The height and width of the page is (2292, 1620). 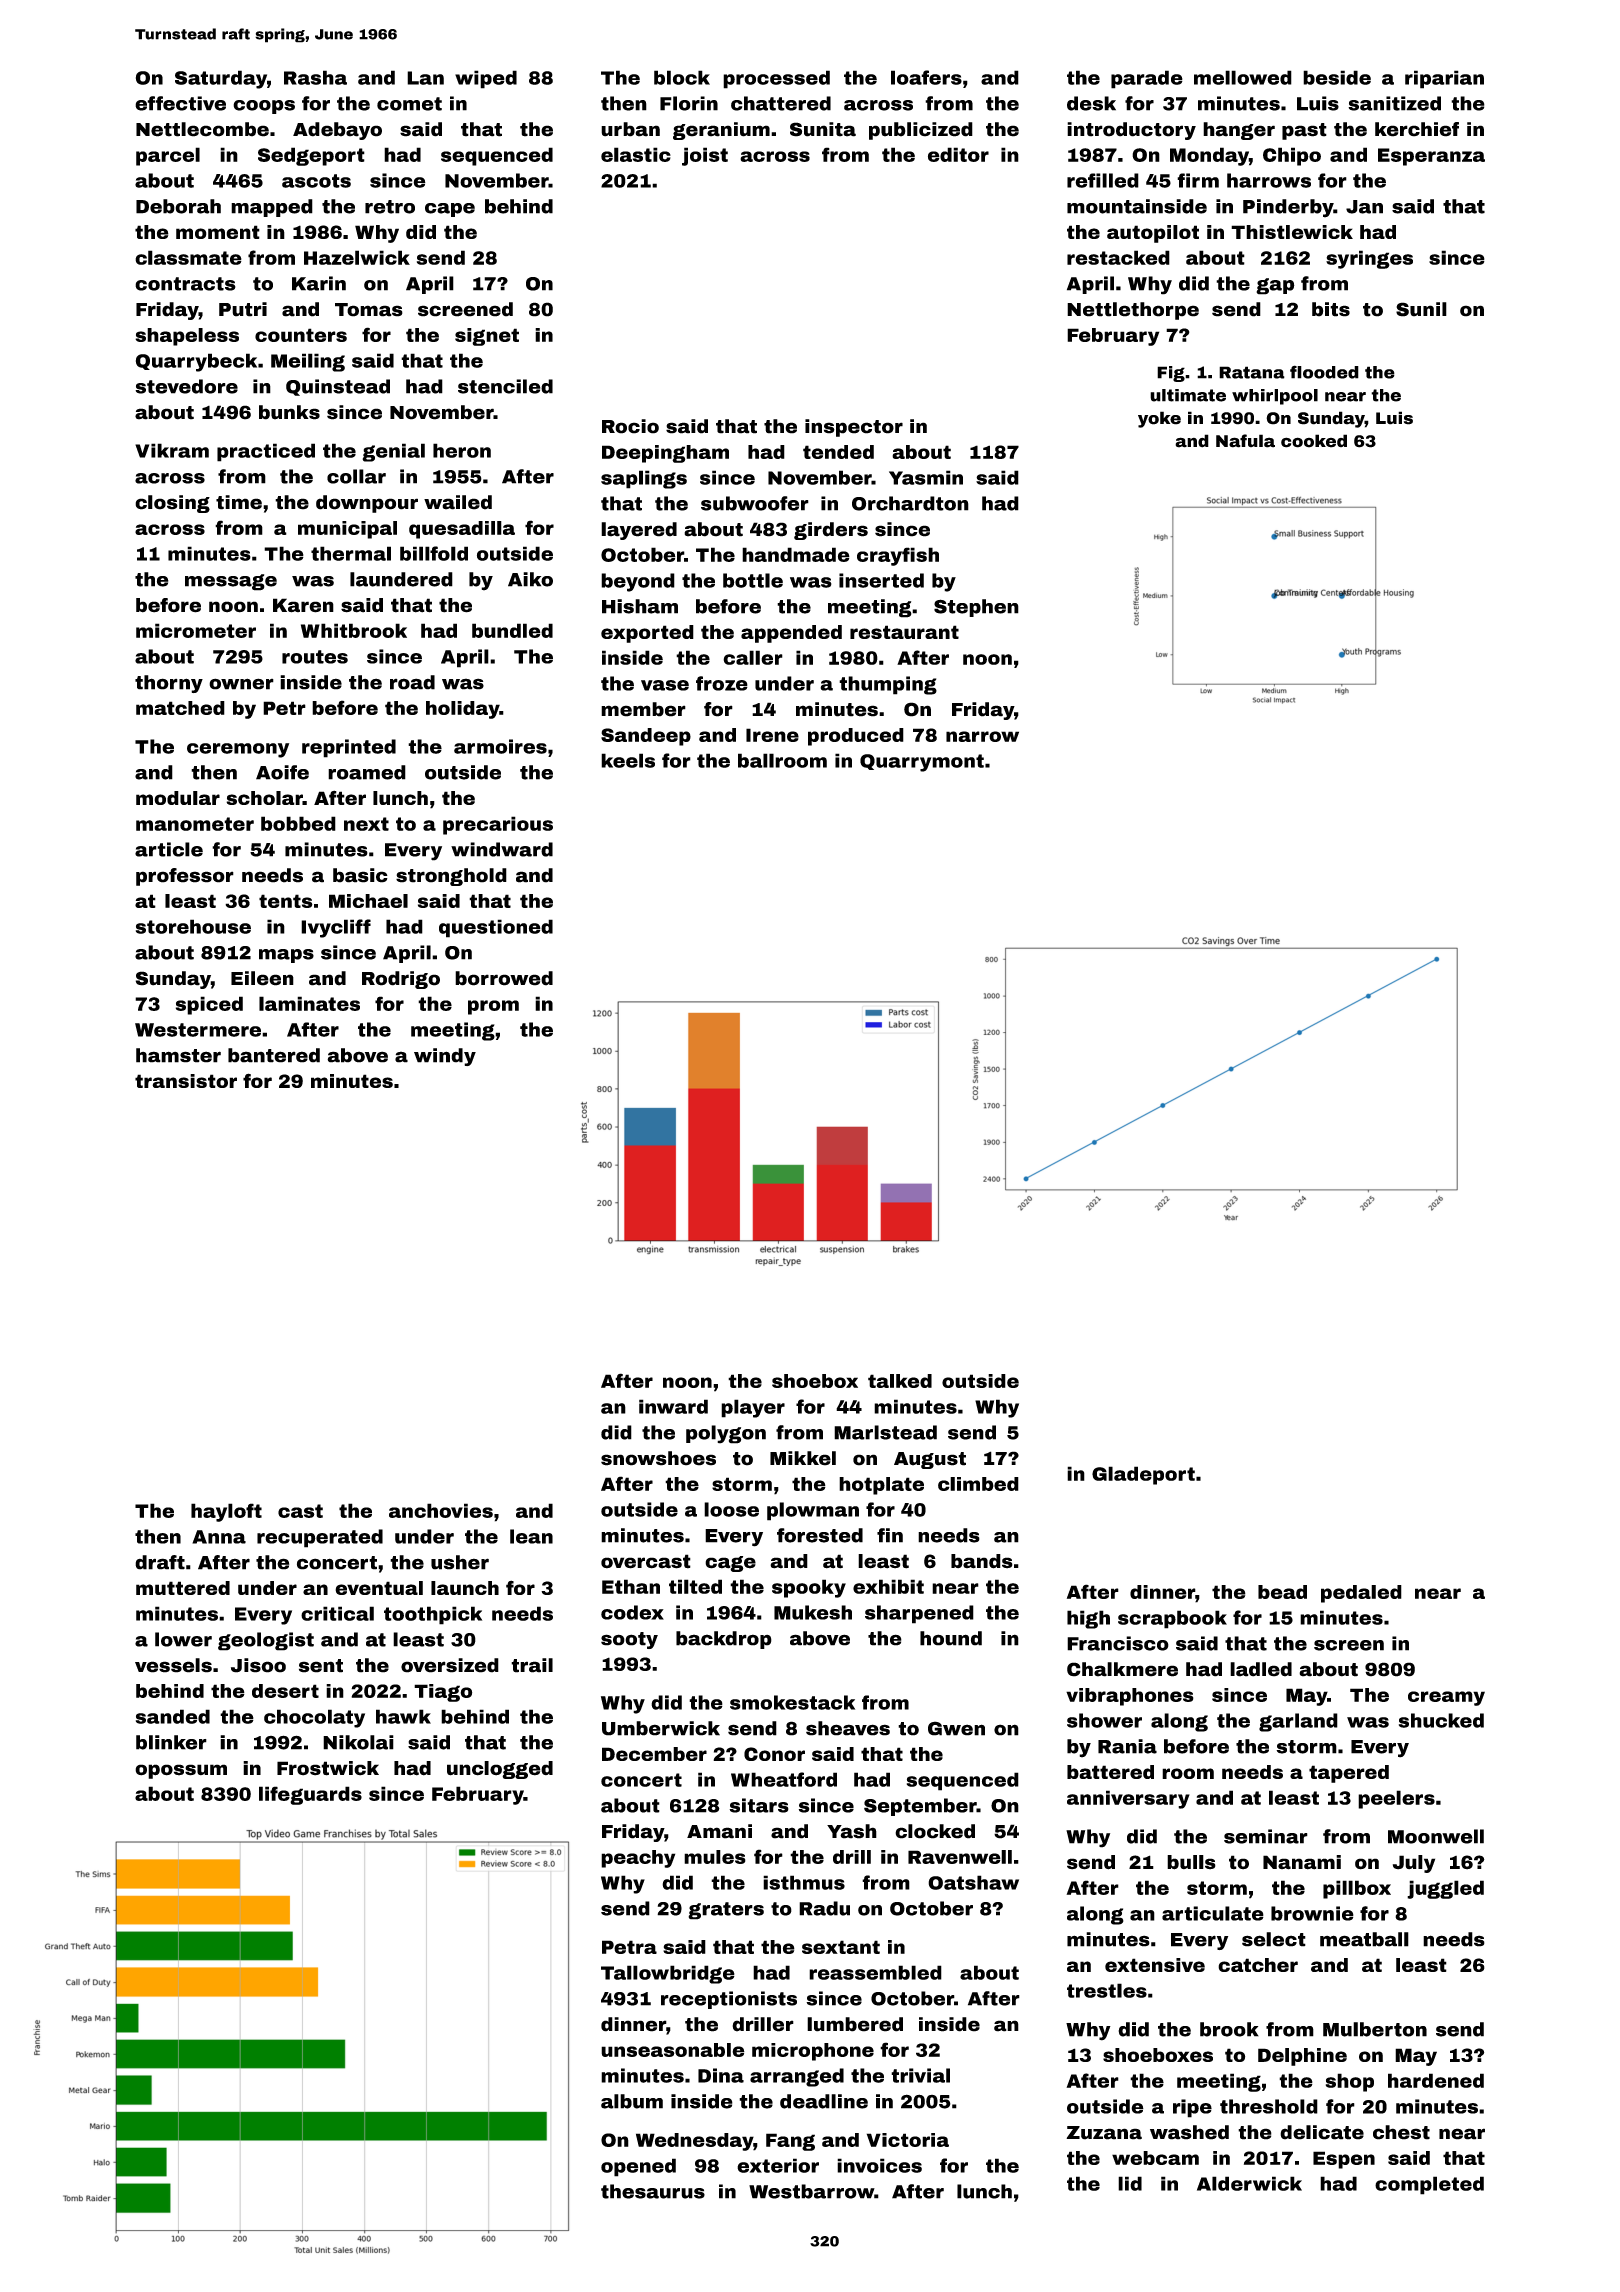 What do you see at coordinates (653, 2191) in the page?
I see `thesaurus` at bounding box center [653, 2191].
